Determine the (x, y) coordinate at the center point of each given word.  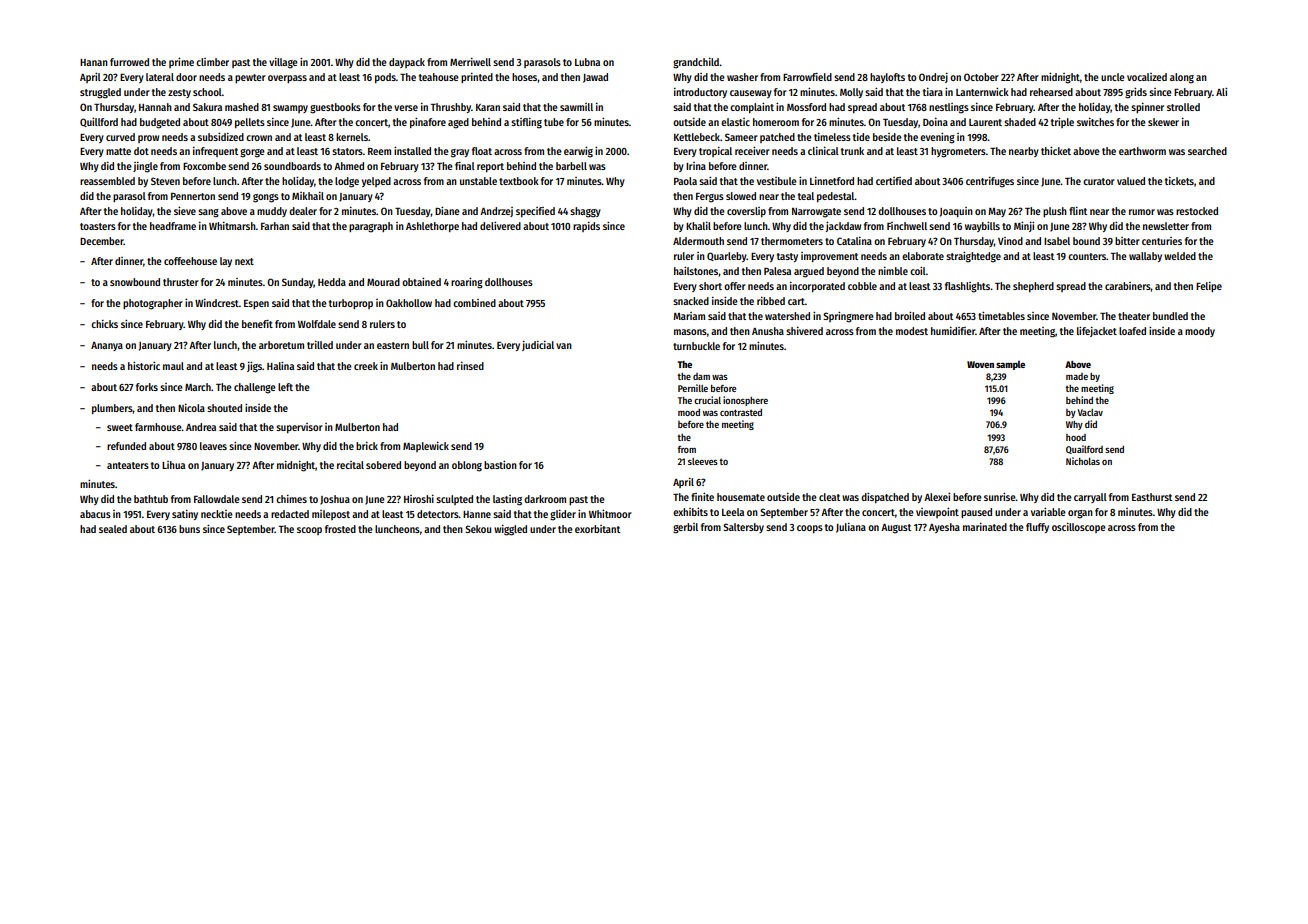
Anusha (768, 331)
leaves (213, 446)
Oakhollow (409, 303)
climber (212, 62)
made (1077, 376)
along (1182, 78)
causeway (751, 94)
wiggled (510, 530)
